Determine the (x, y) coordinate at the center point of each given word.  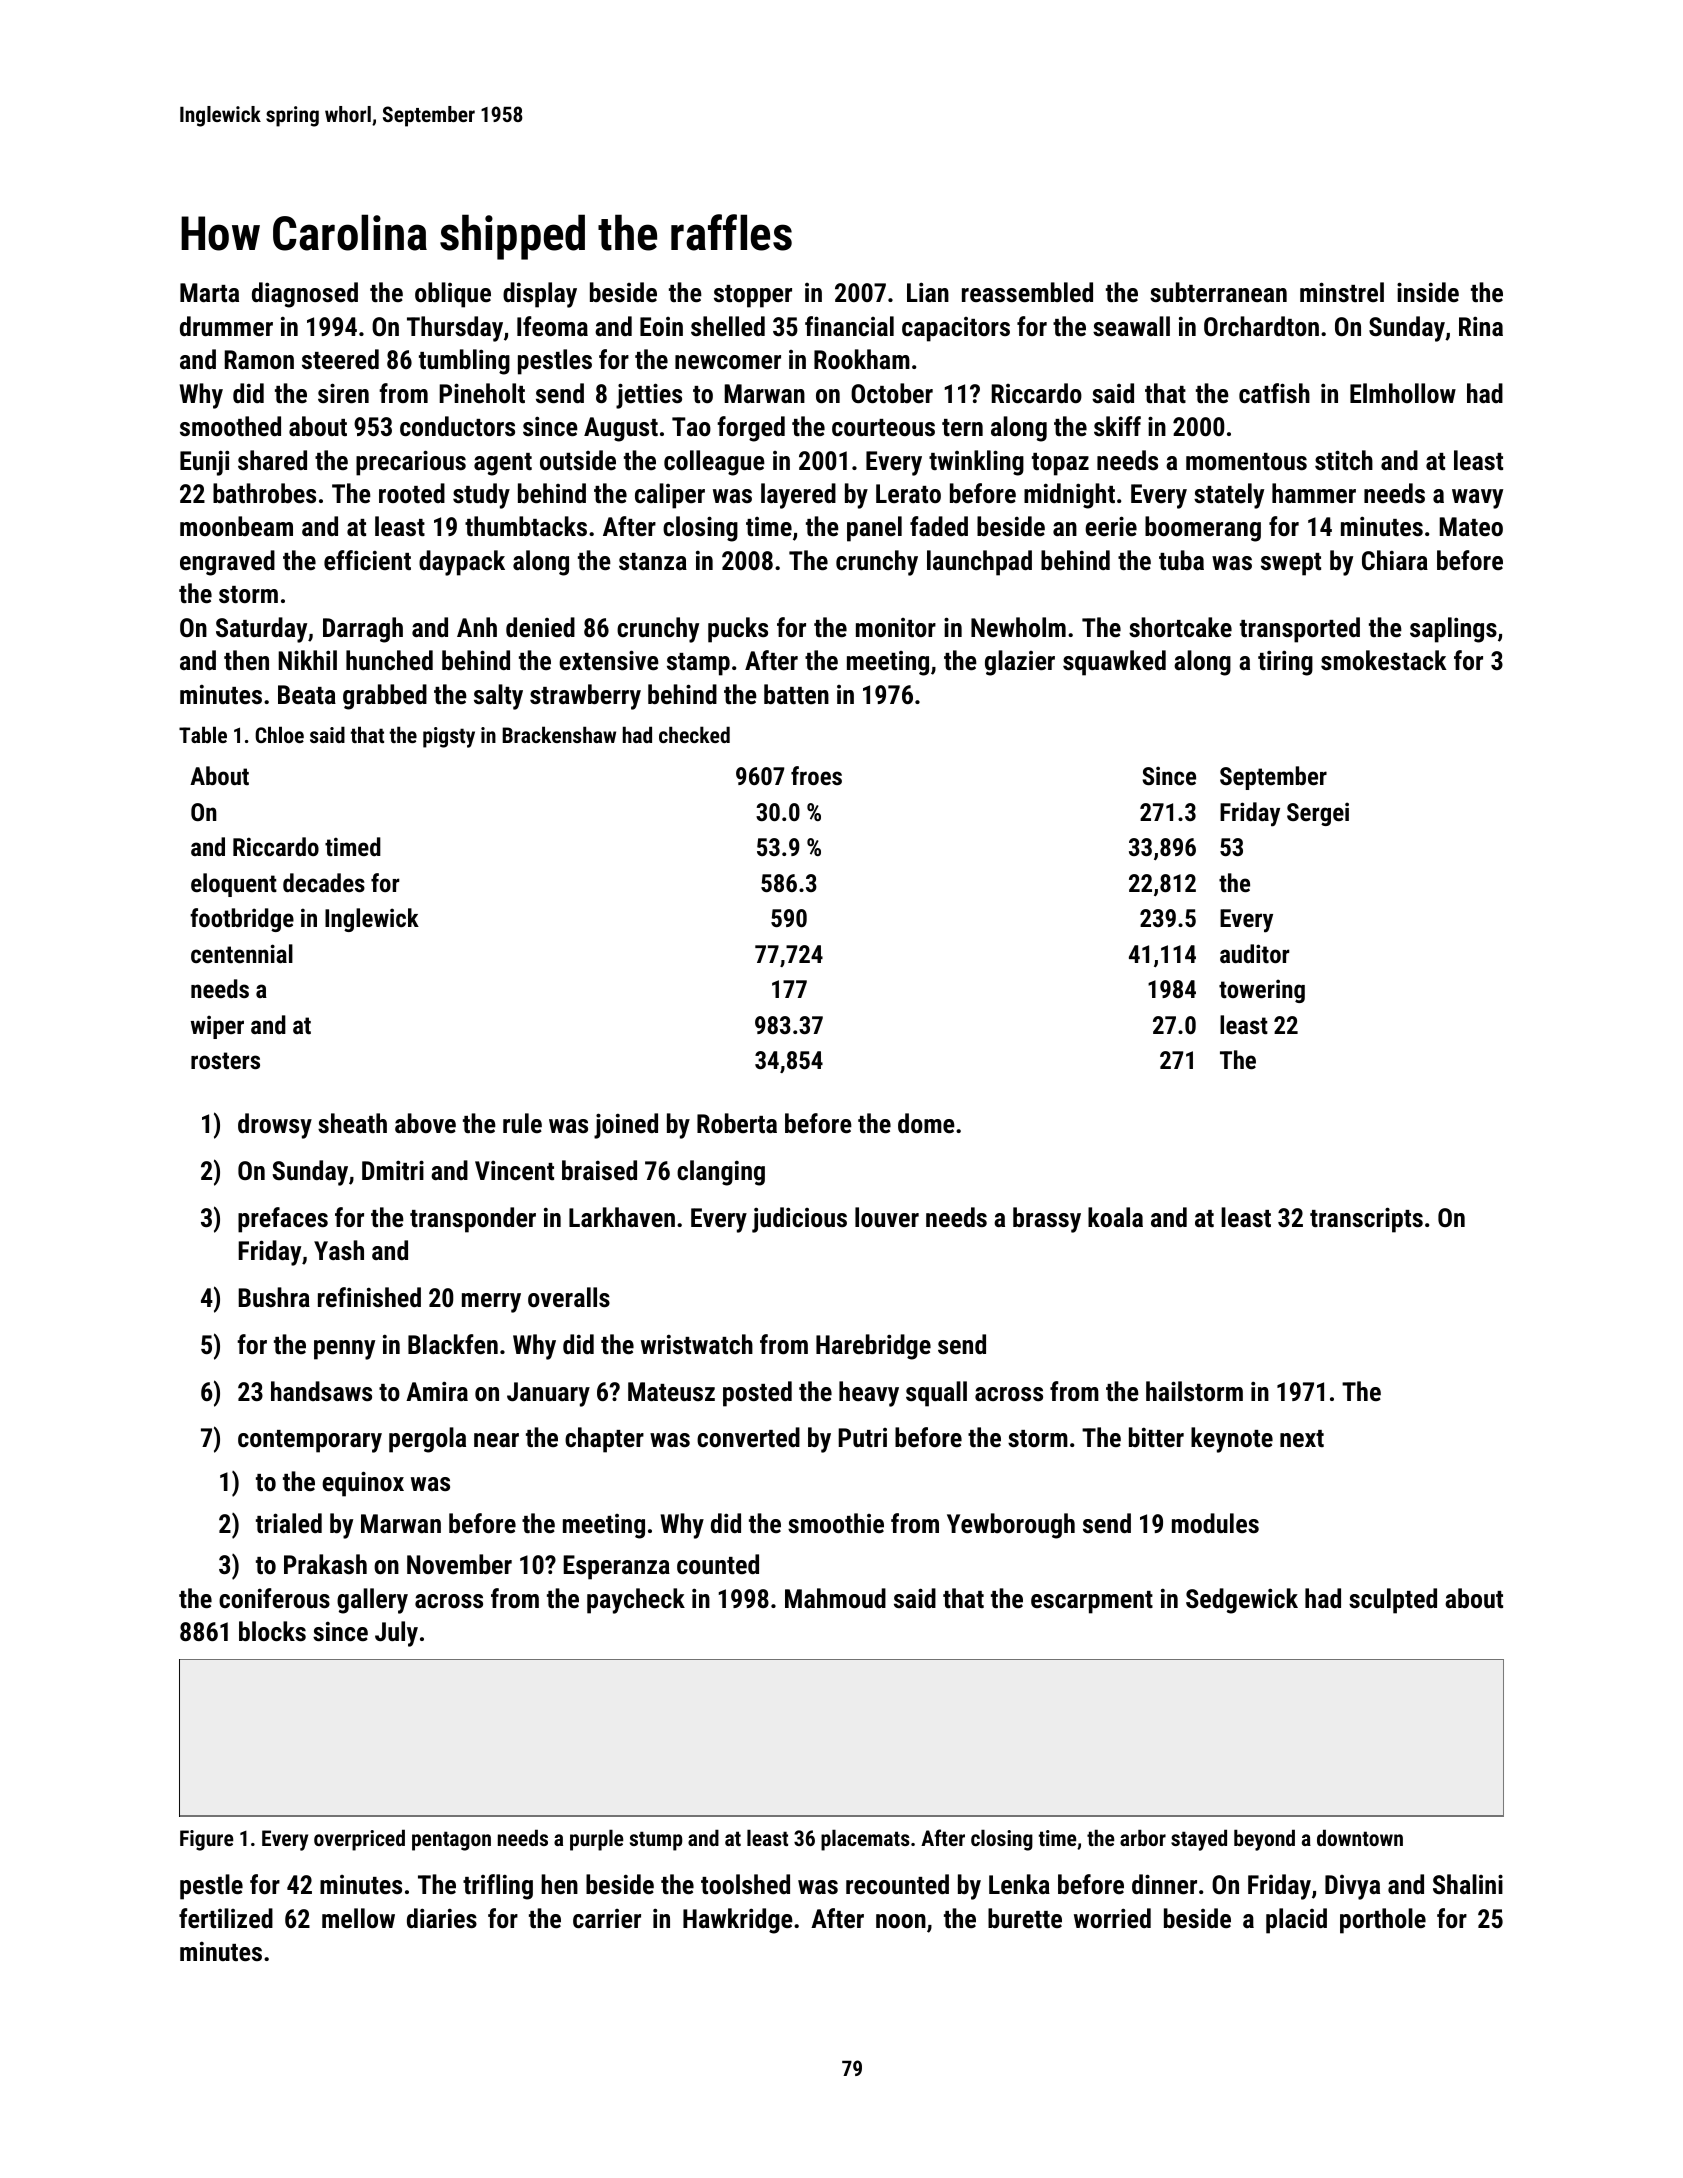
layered (798, 496)
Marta (209, 292)
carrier (607, 1918)
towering (1262, 991)
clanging (721, 1173)
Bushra (274, 1297)
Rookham (862, 359)
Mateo (1471, 526)
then (246, 660)
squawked (1114, 663)
